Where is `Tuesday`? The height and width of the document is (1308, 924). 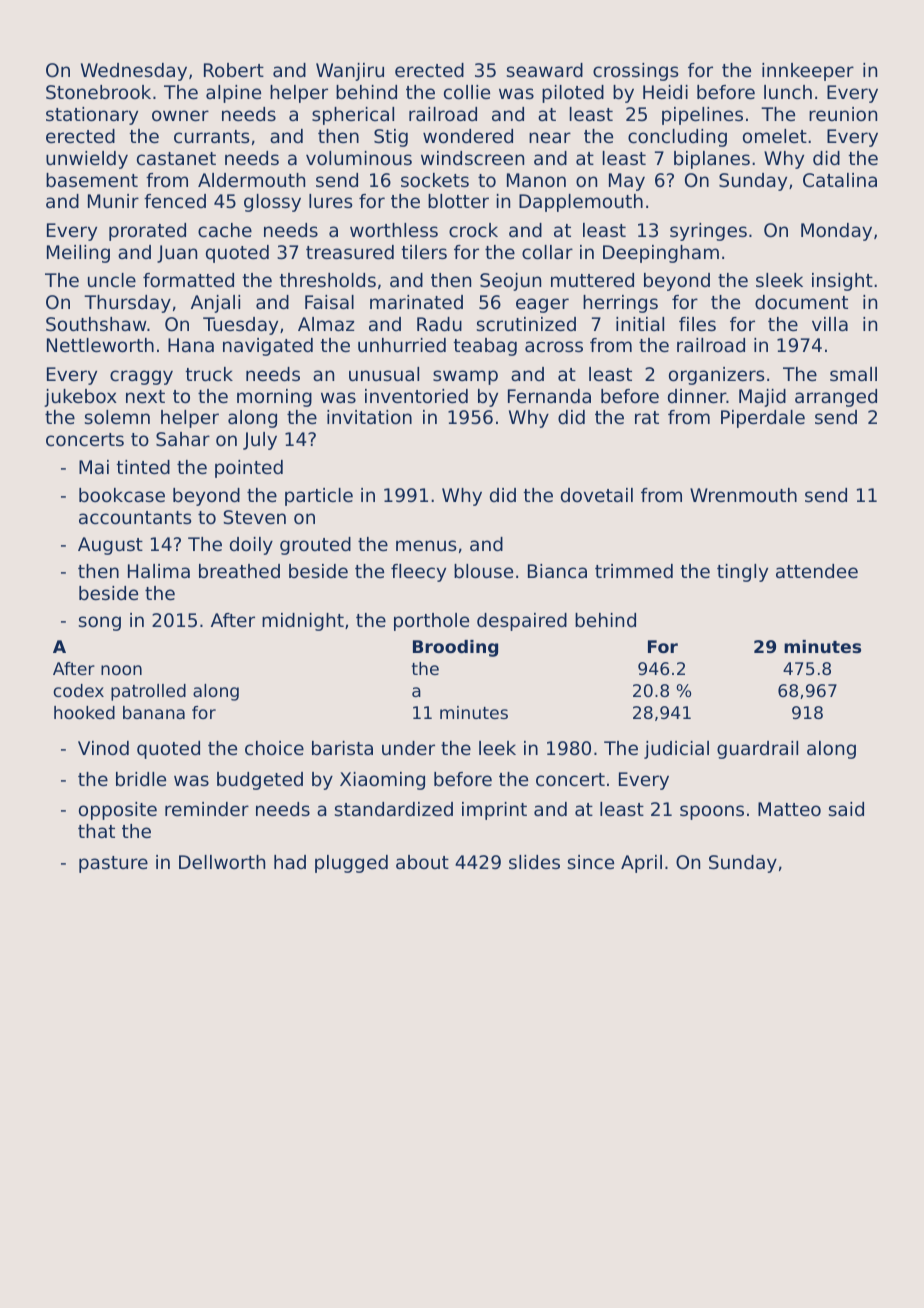
Tuesday is located at coordinates (240, 326).
